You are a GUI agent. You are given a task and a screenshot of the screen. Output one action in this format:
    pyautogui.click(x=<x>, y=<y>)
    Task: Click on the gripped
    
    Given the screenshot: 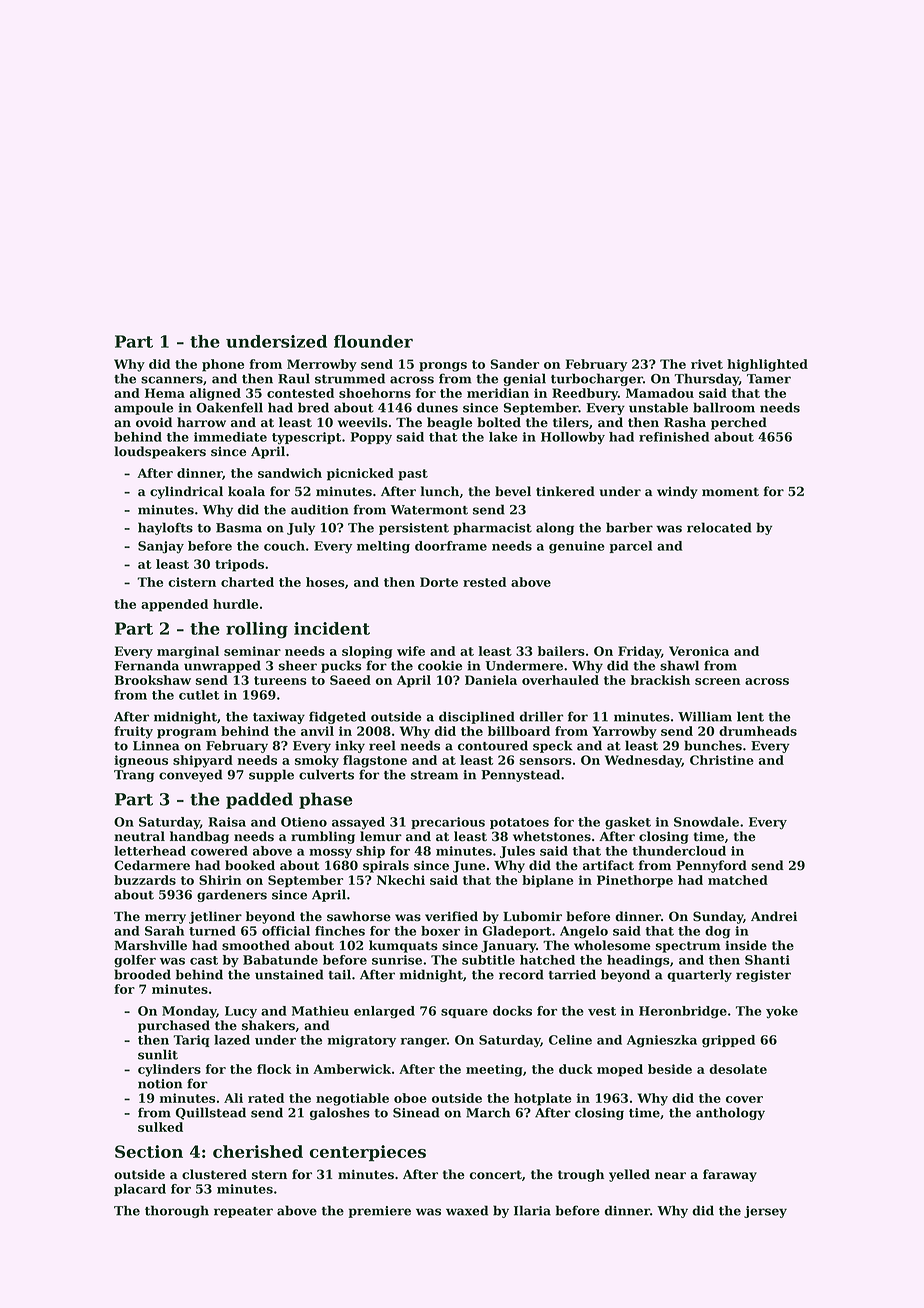 What is the action you would take?
    pyautogui.click(x=728, y=1041)
